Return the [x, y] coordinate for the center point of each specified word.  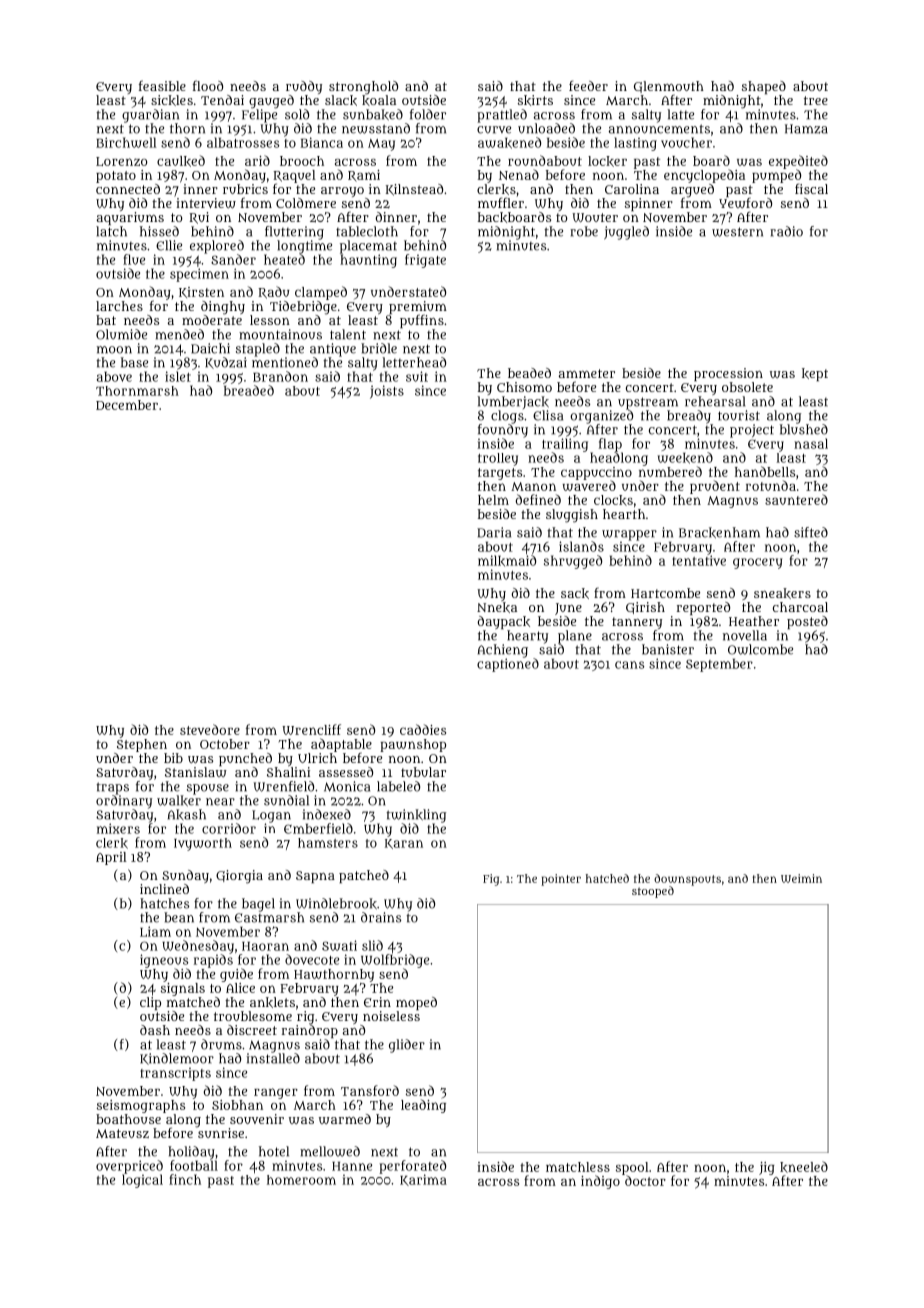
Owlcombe [760, 649]
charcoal [800, 607]
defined [538, 499]
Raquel [294, 176]
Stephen [142, 745]
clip [150, 1003]
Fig [491, 880]
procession [728, 374]
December [127, 405]
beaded [529, 373]
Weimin [801, 878]
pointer [561, 880]
